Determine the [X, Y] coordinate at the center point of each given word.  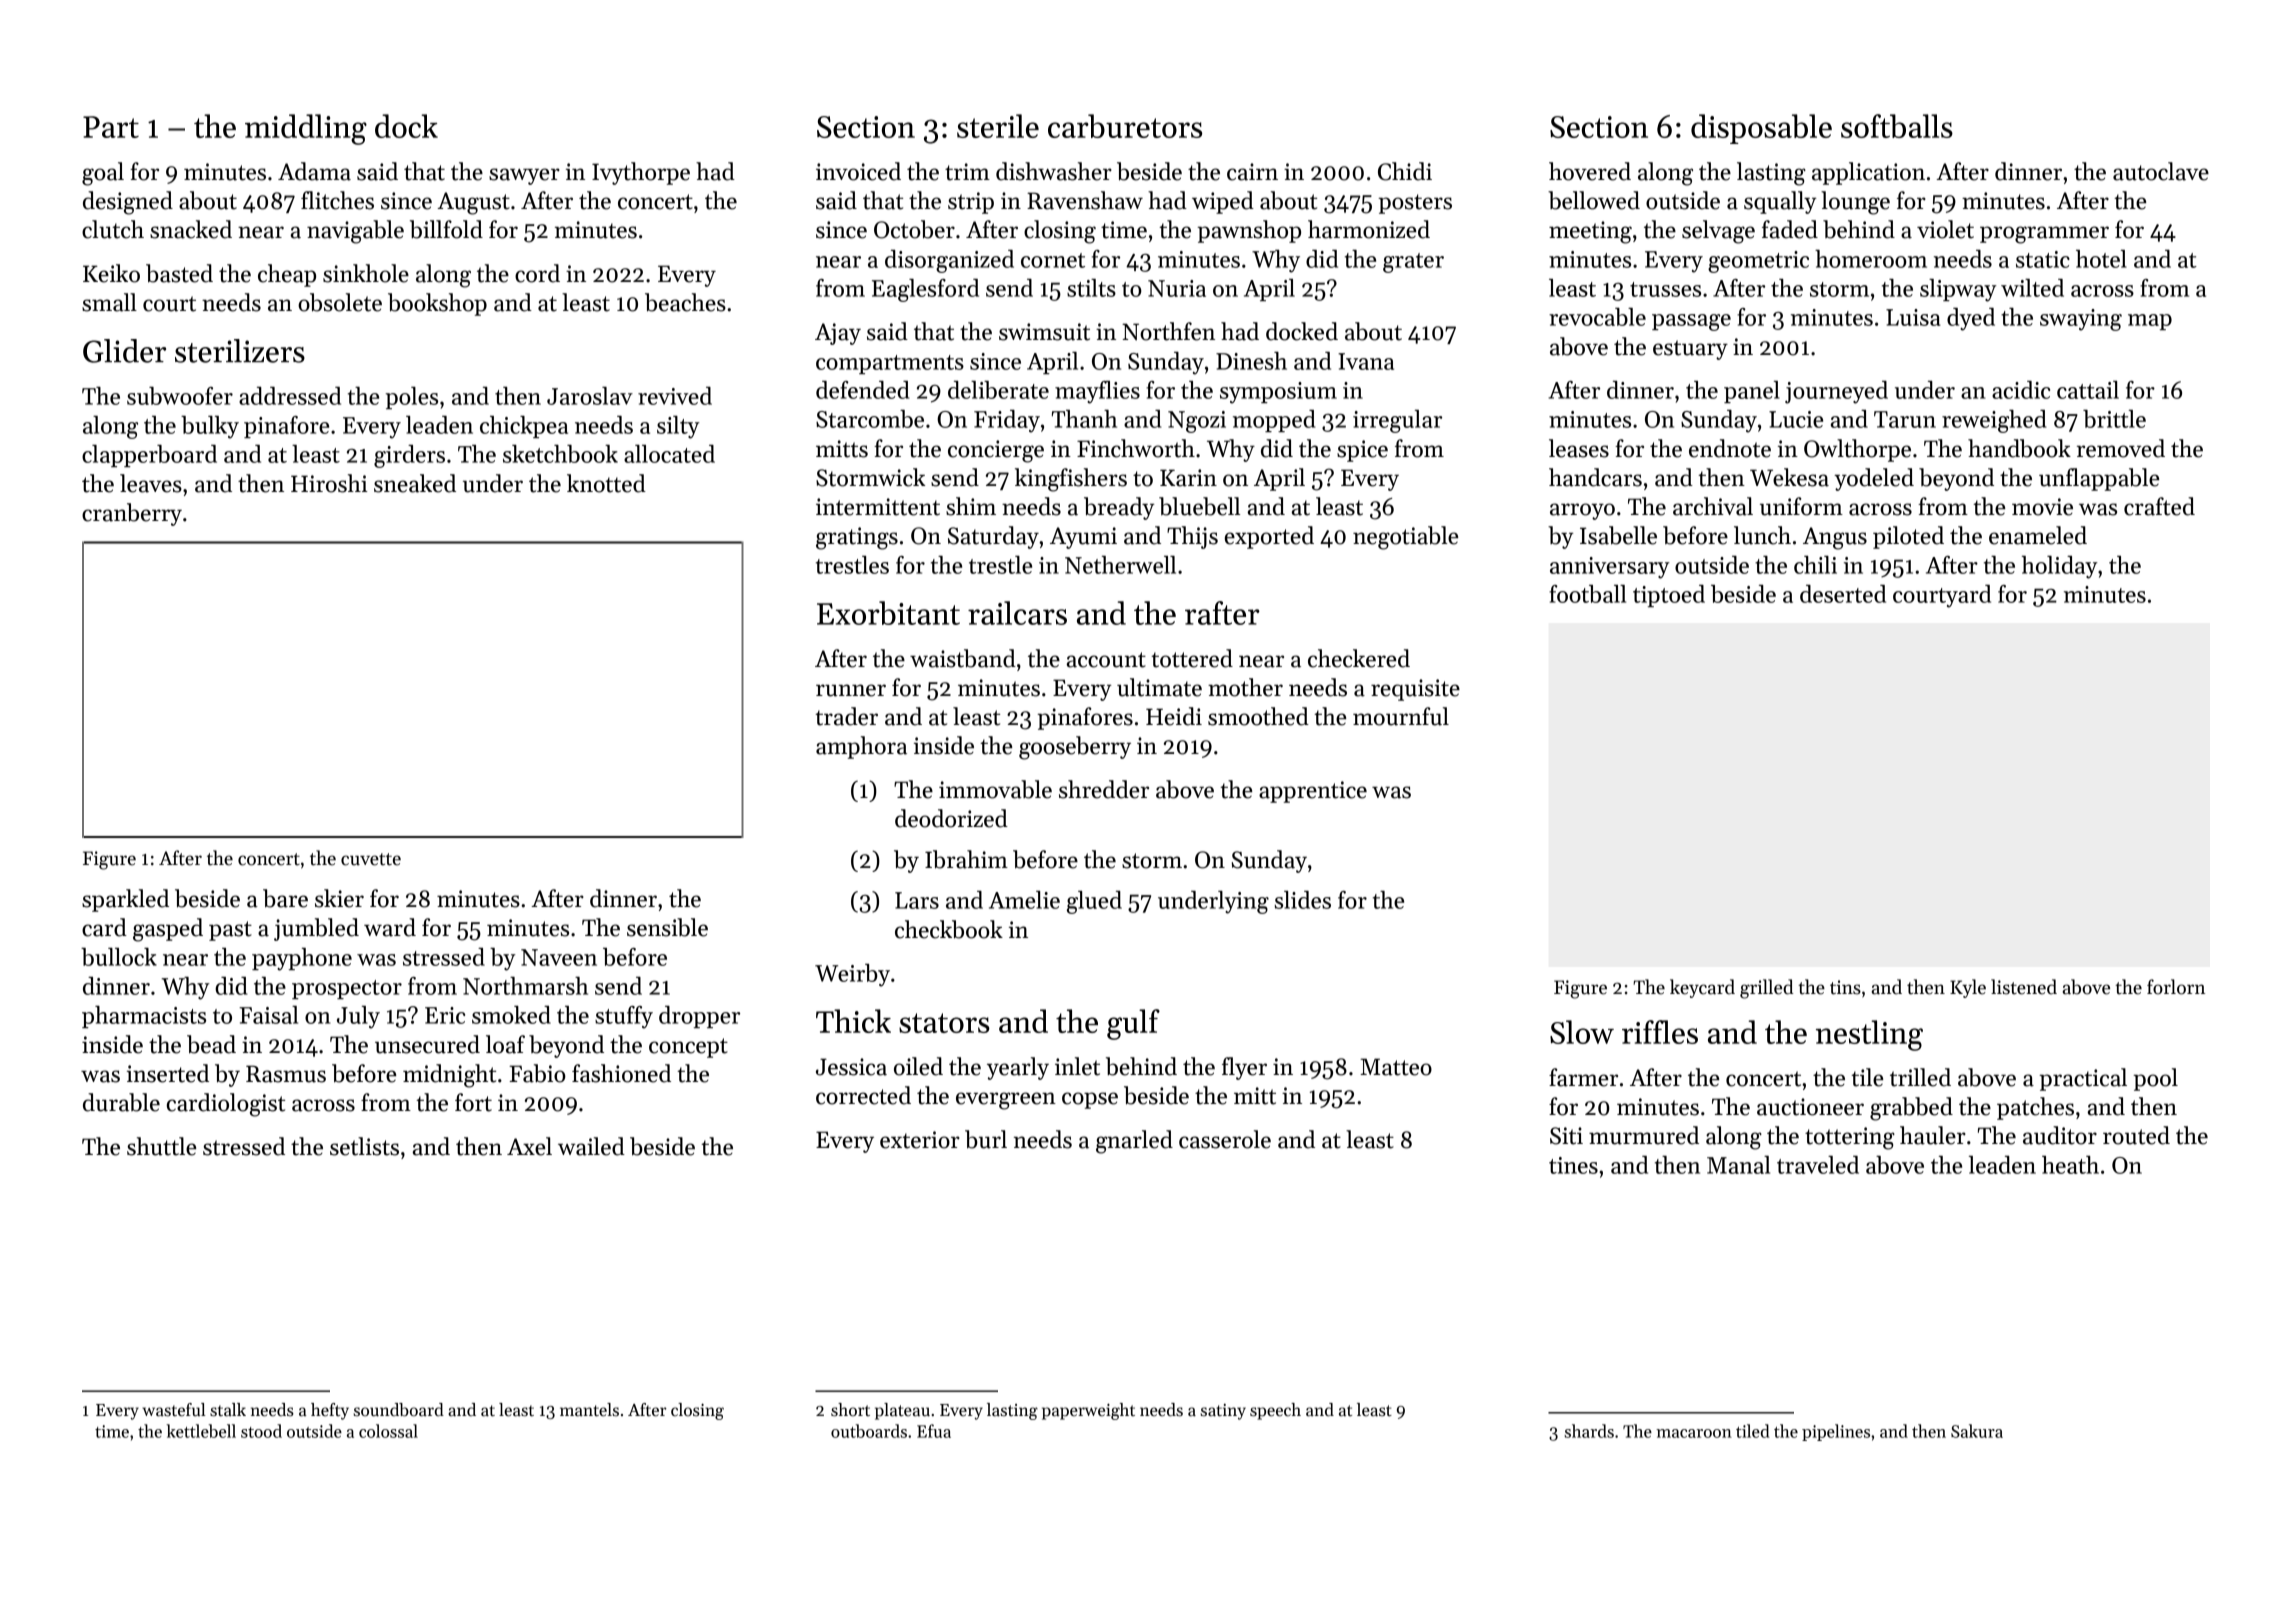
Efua [934, 1431]
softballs [1897, 126]
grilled [1767, 989]
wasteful [174, 1410]
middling [306, 129]
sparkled [125, 900]
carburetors [1125, 126]
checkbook [949, 929]
